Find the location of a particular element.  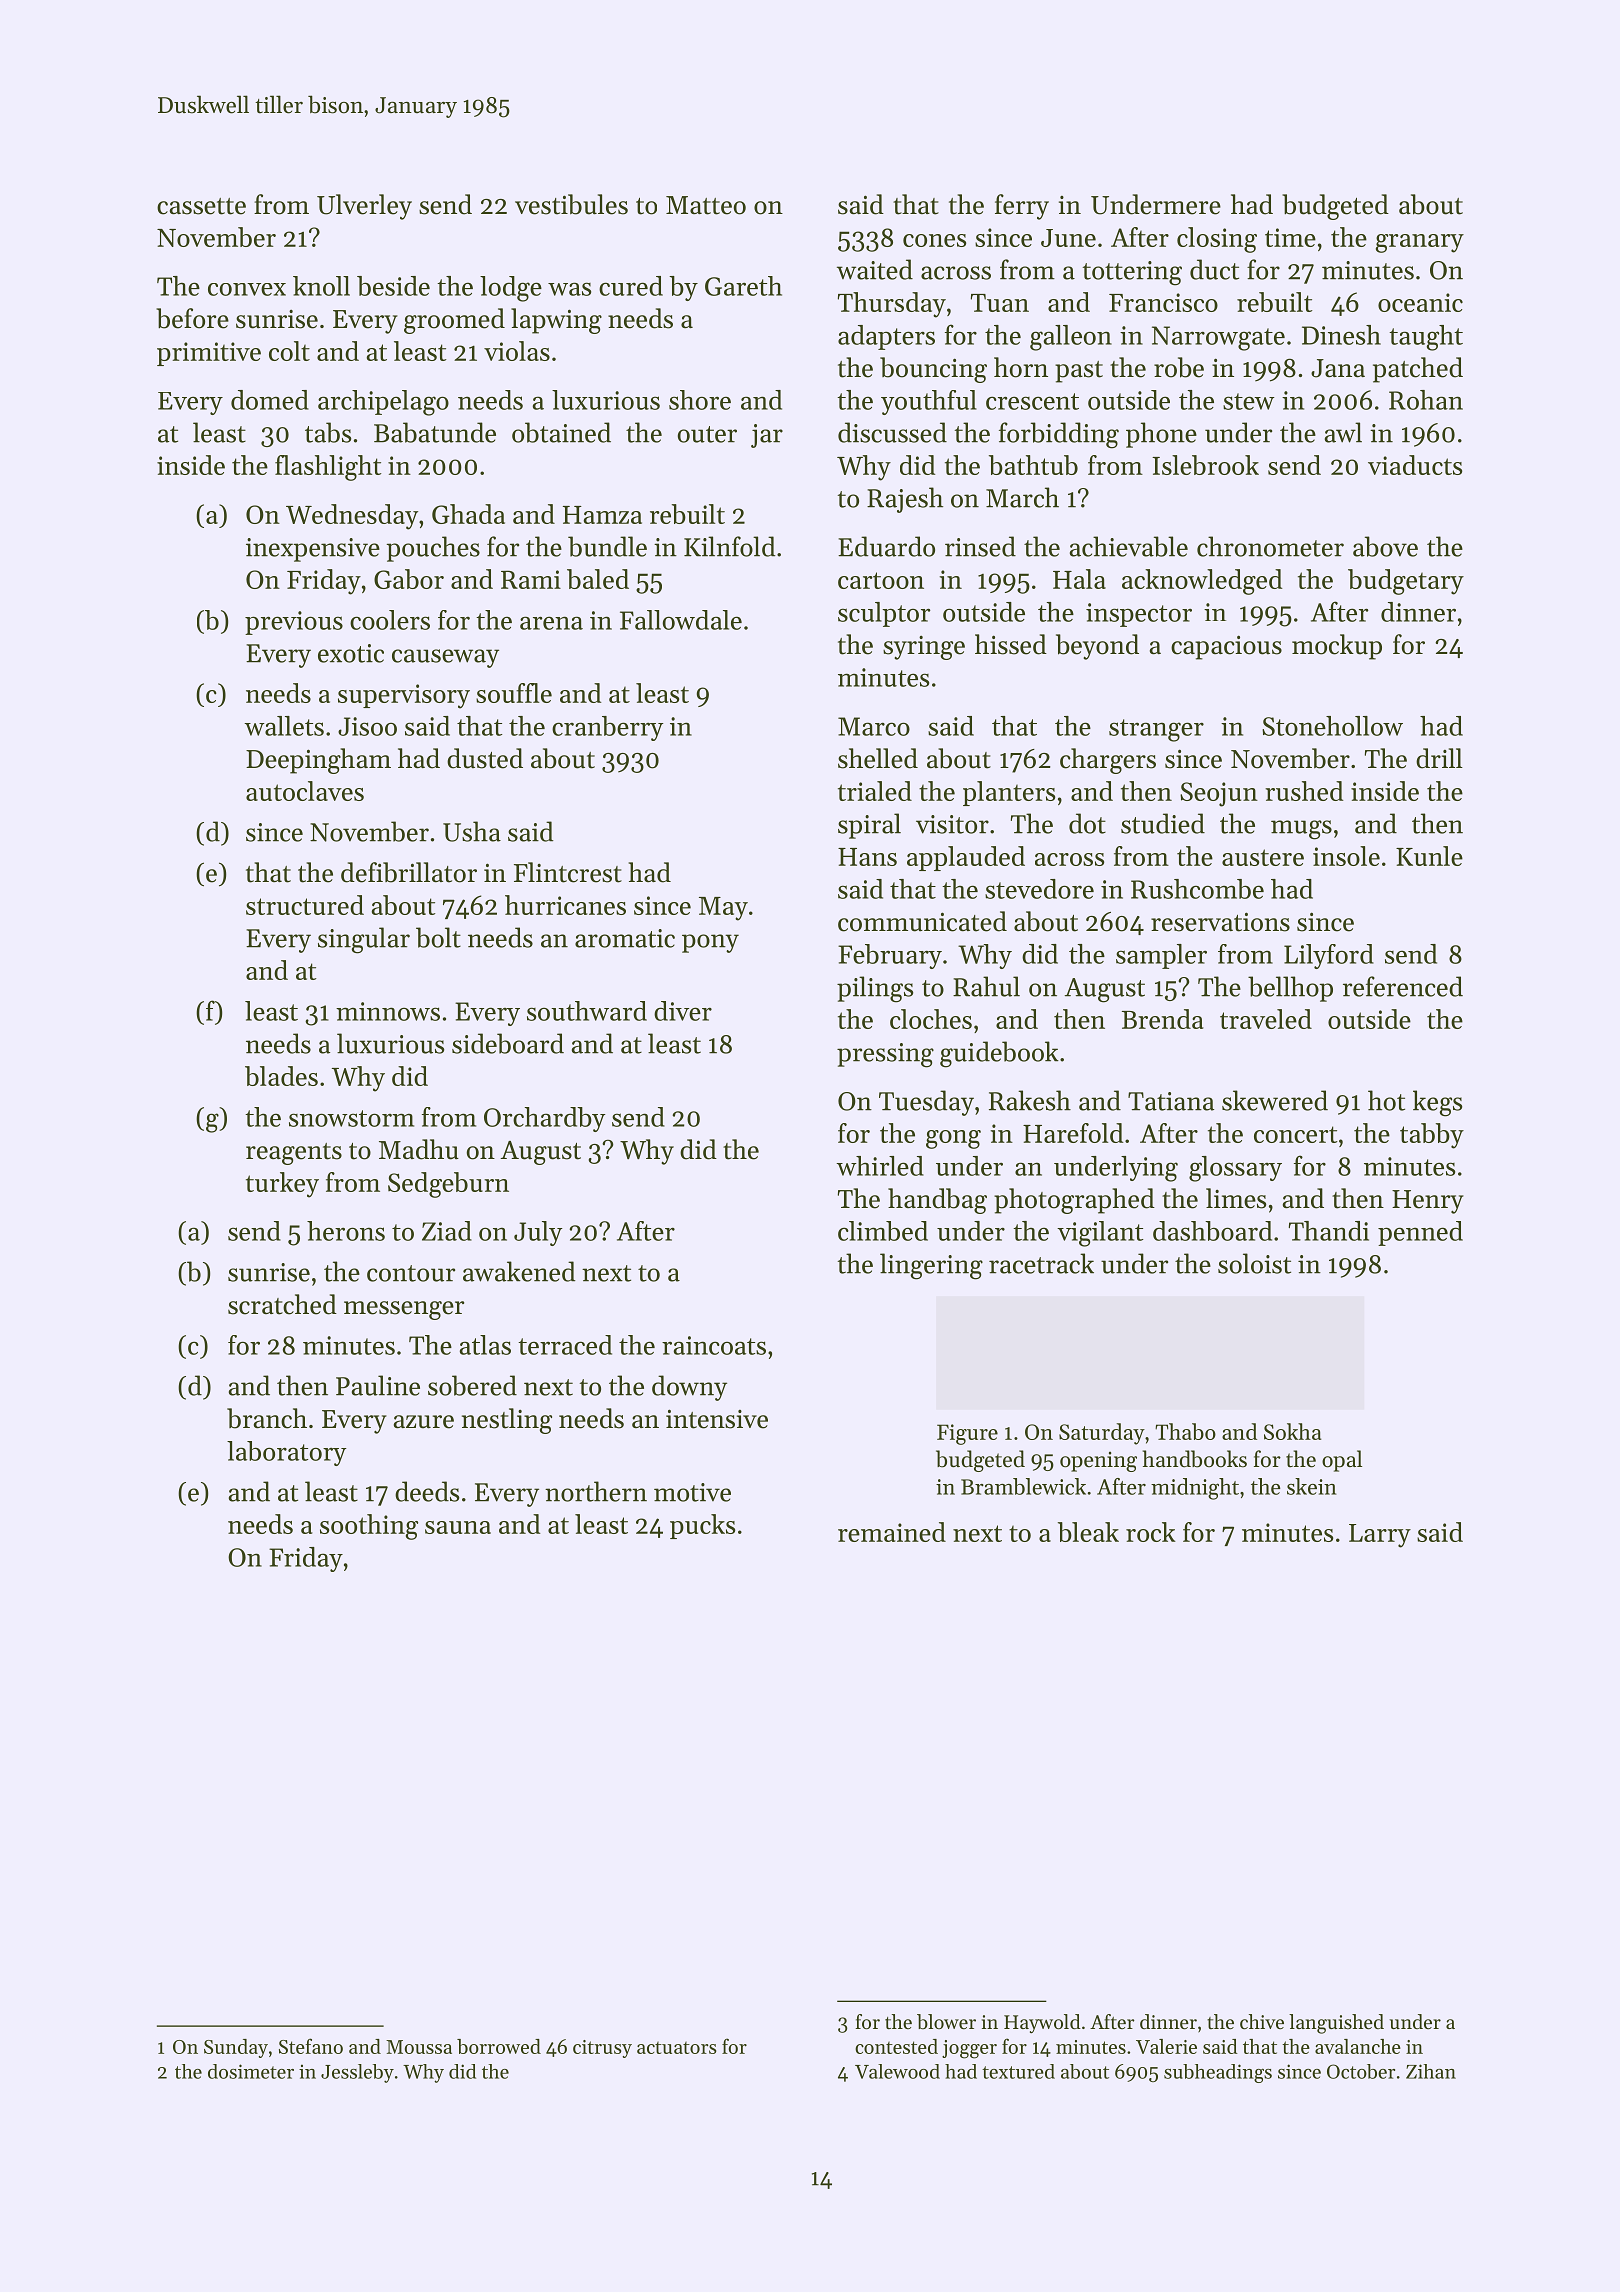

azure is located at coordinates (424, 1422).
